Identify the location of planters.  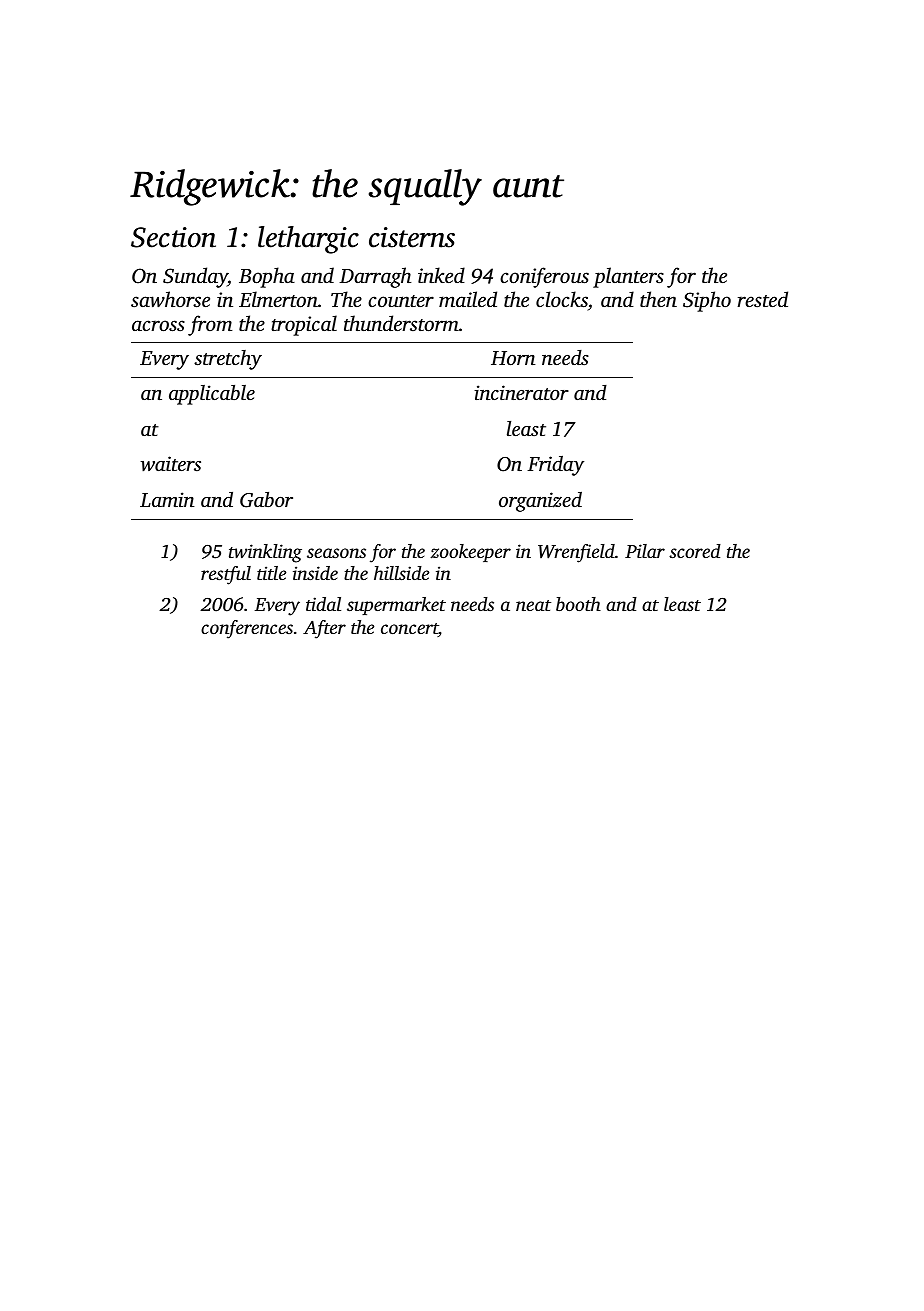
(628, 277).
